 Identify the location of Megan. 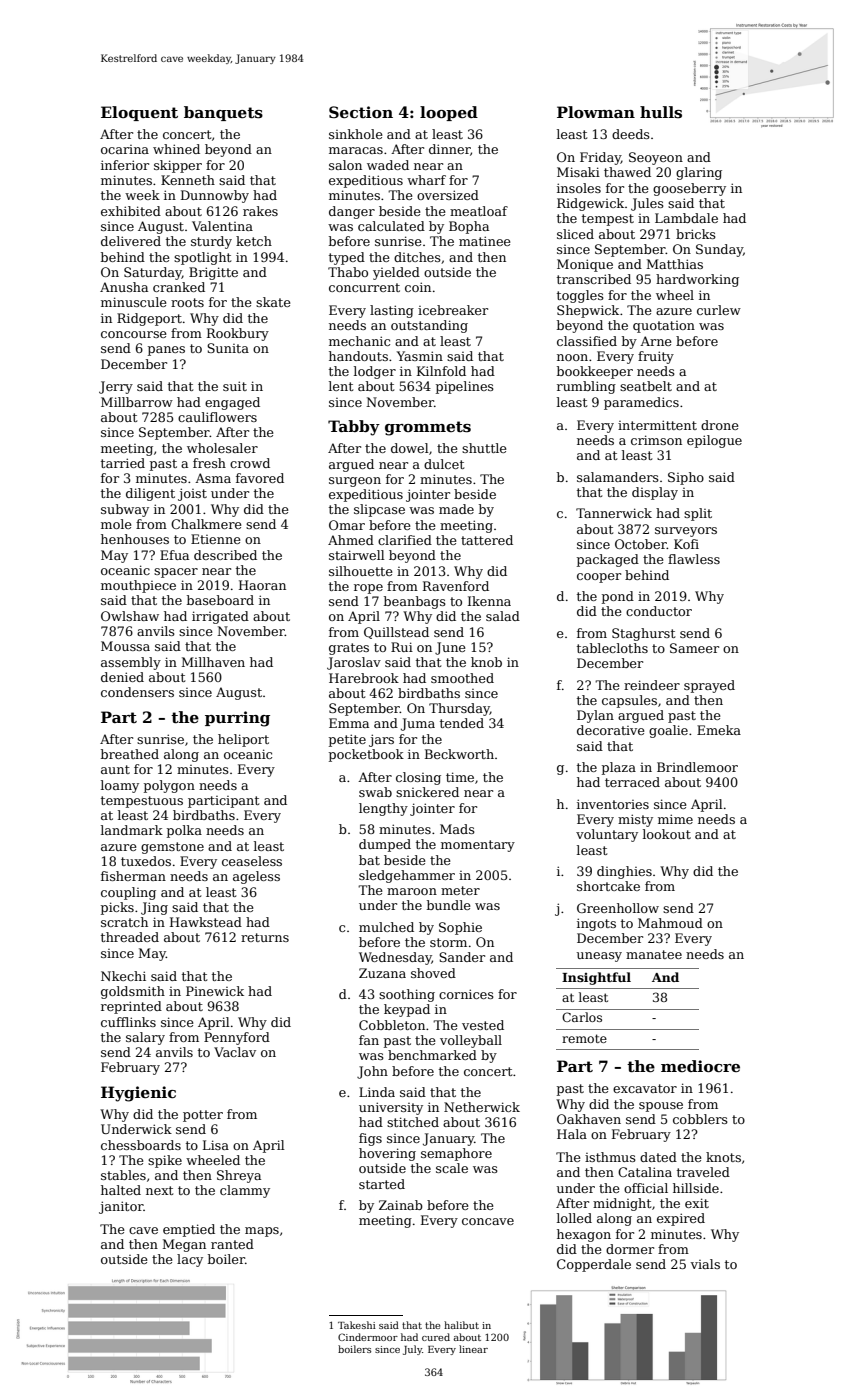
(184, 1245).
